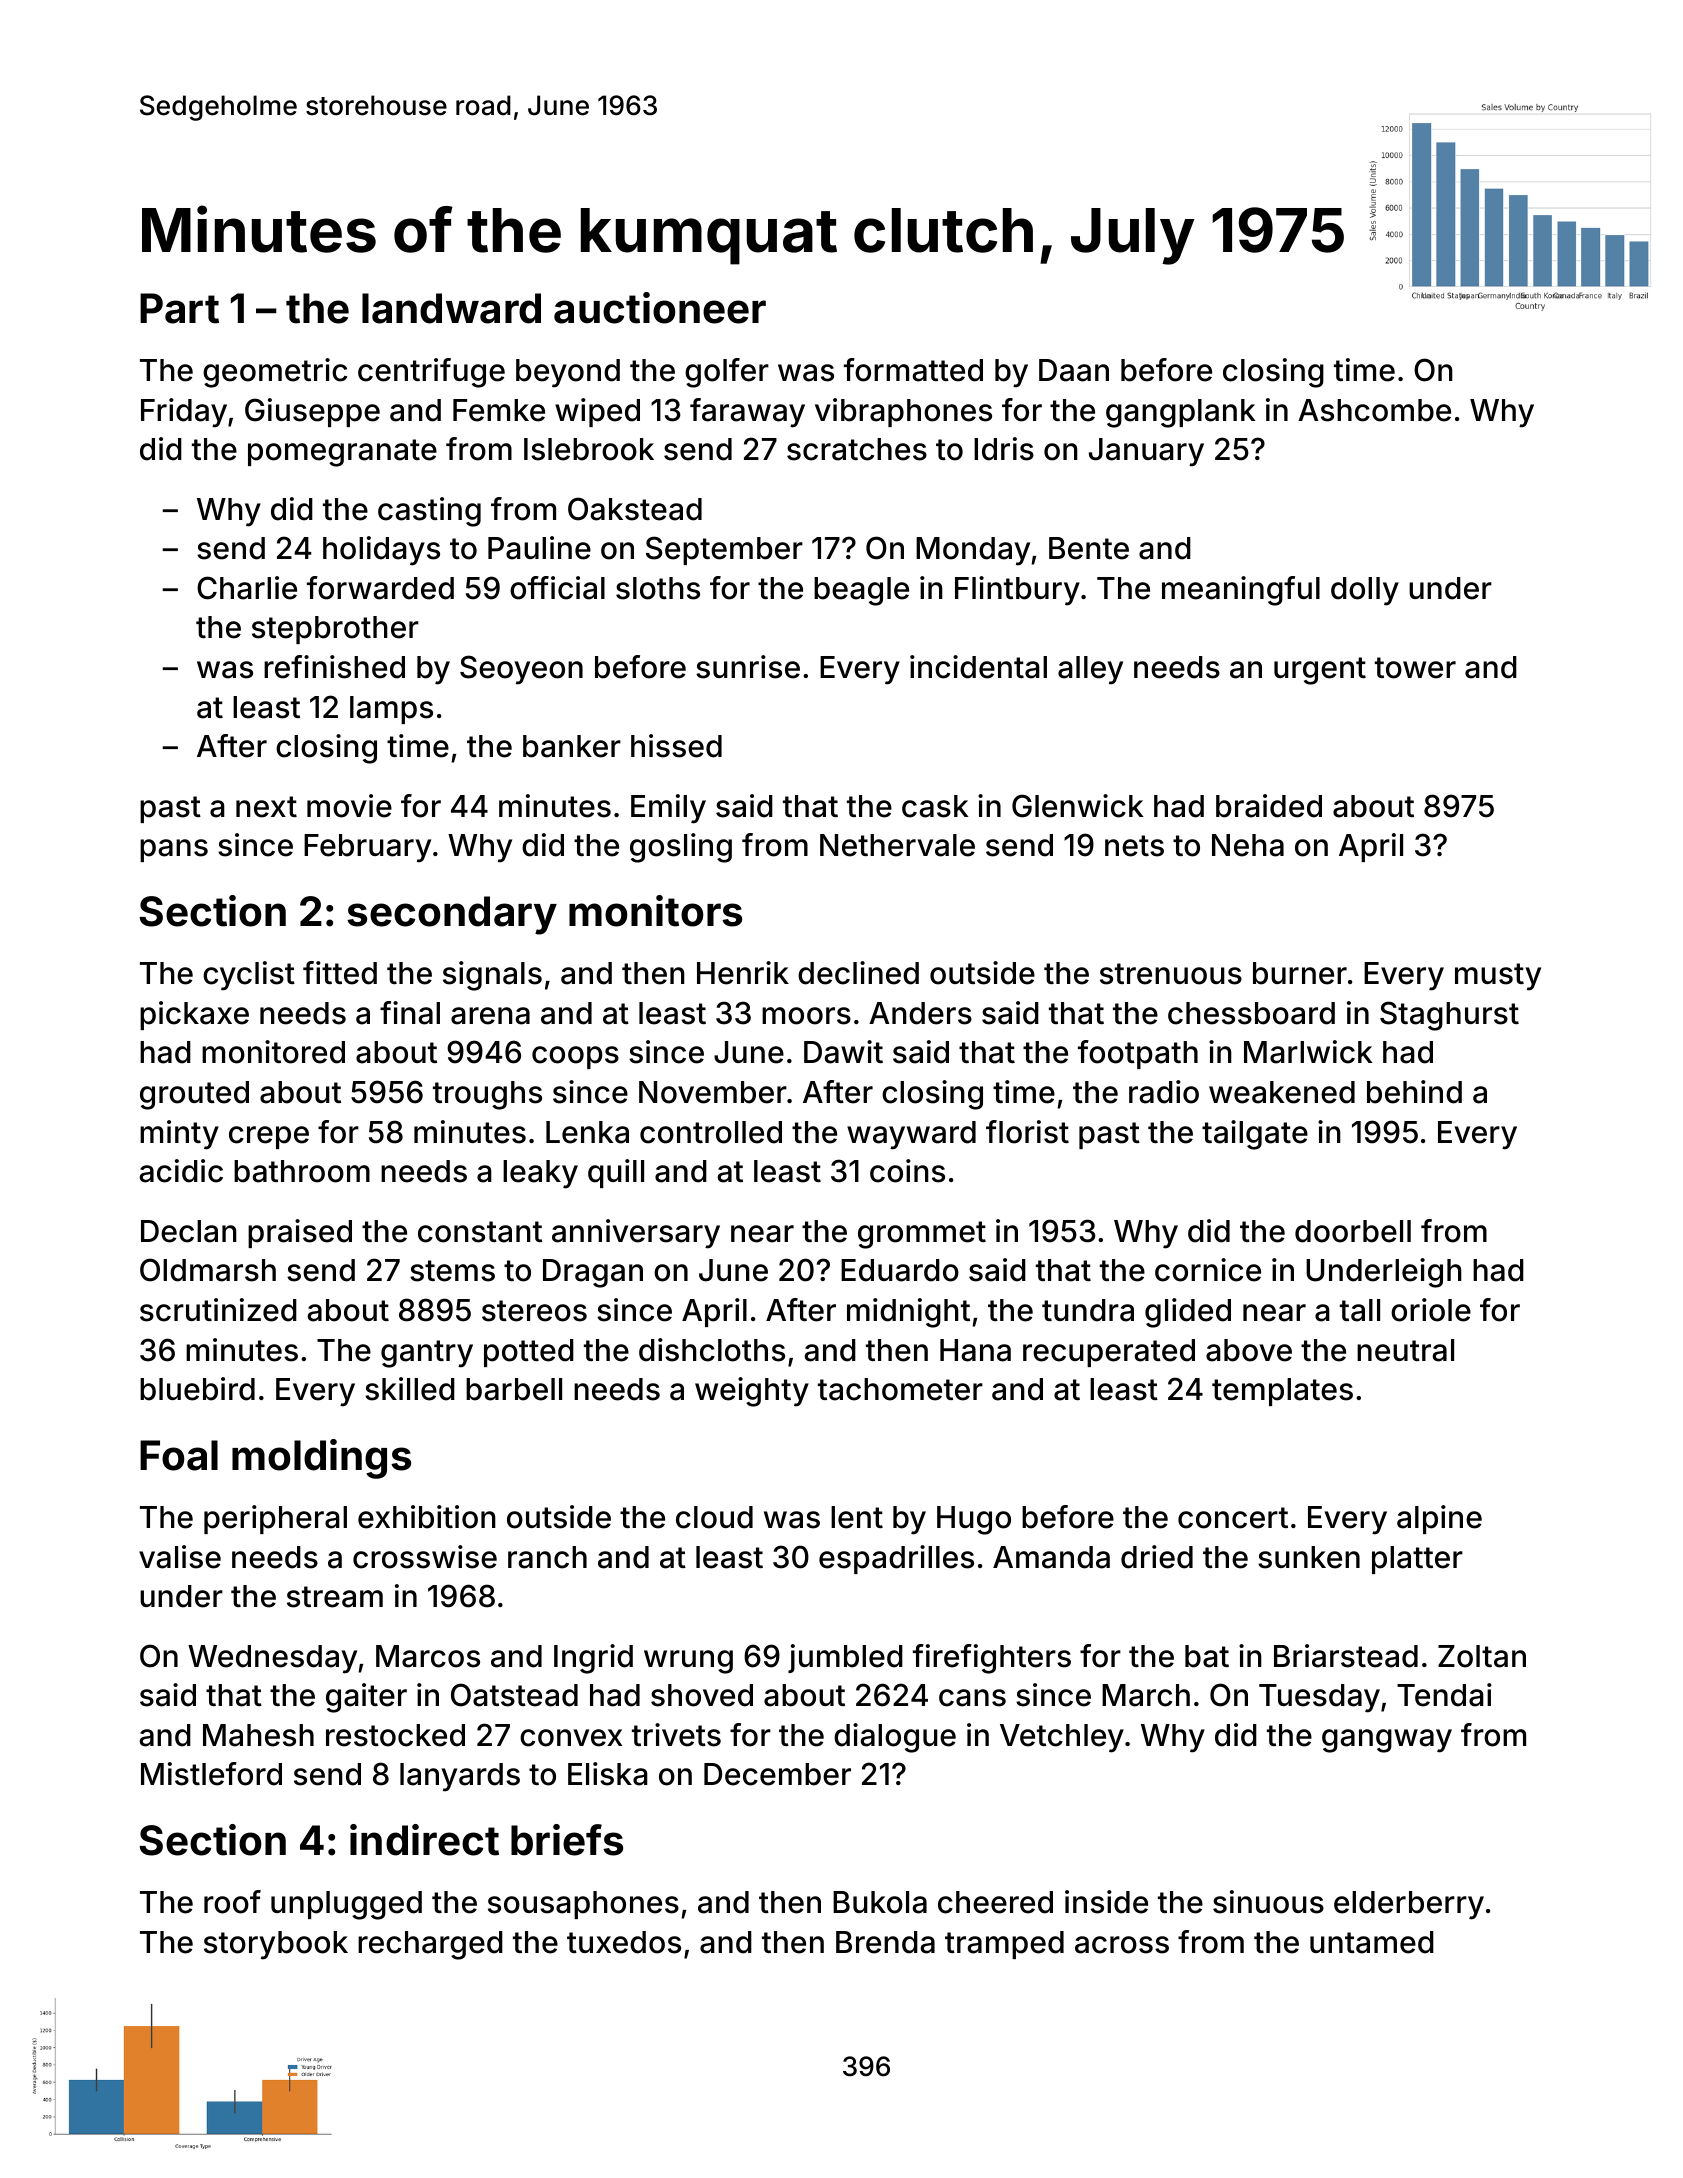  Describe the element at coordinates (1439, 1519) in the page. I see `alpine` at that location.
